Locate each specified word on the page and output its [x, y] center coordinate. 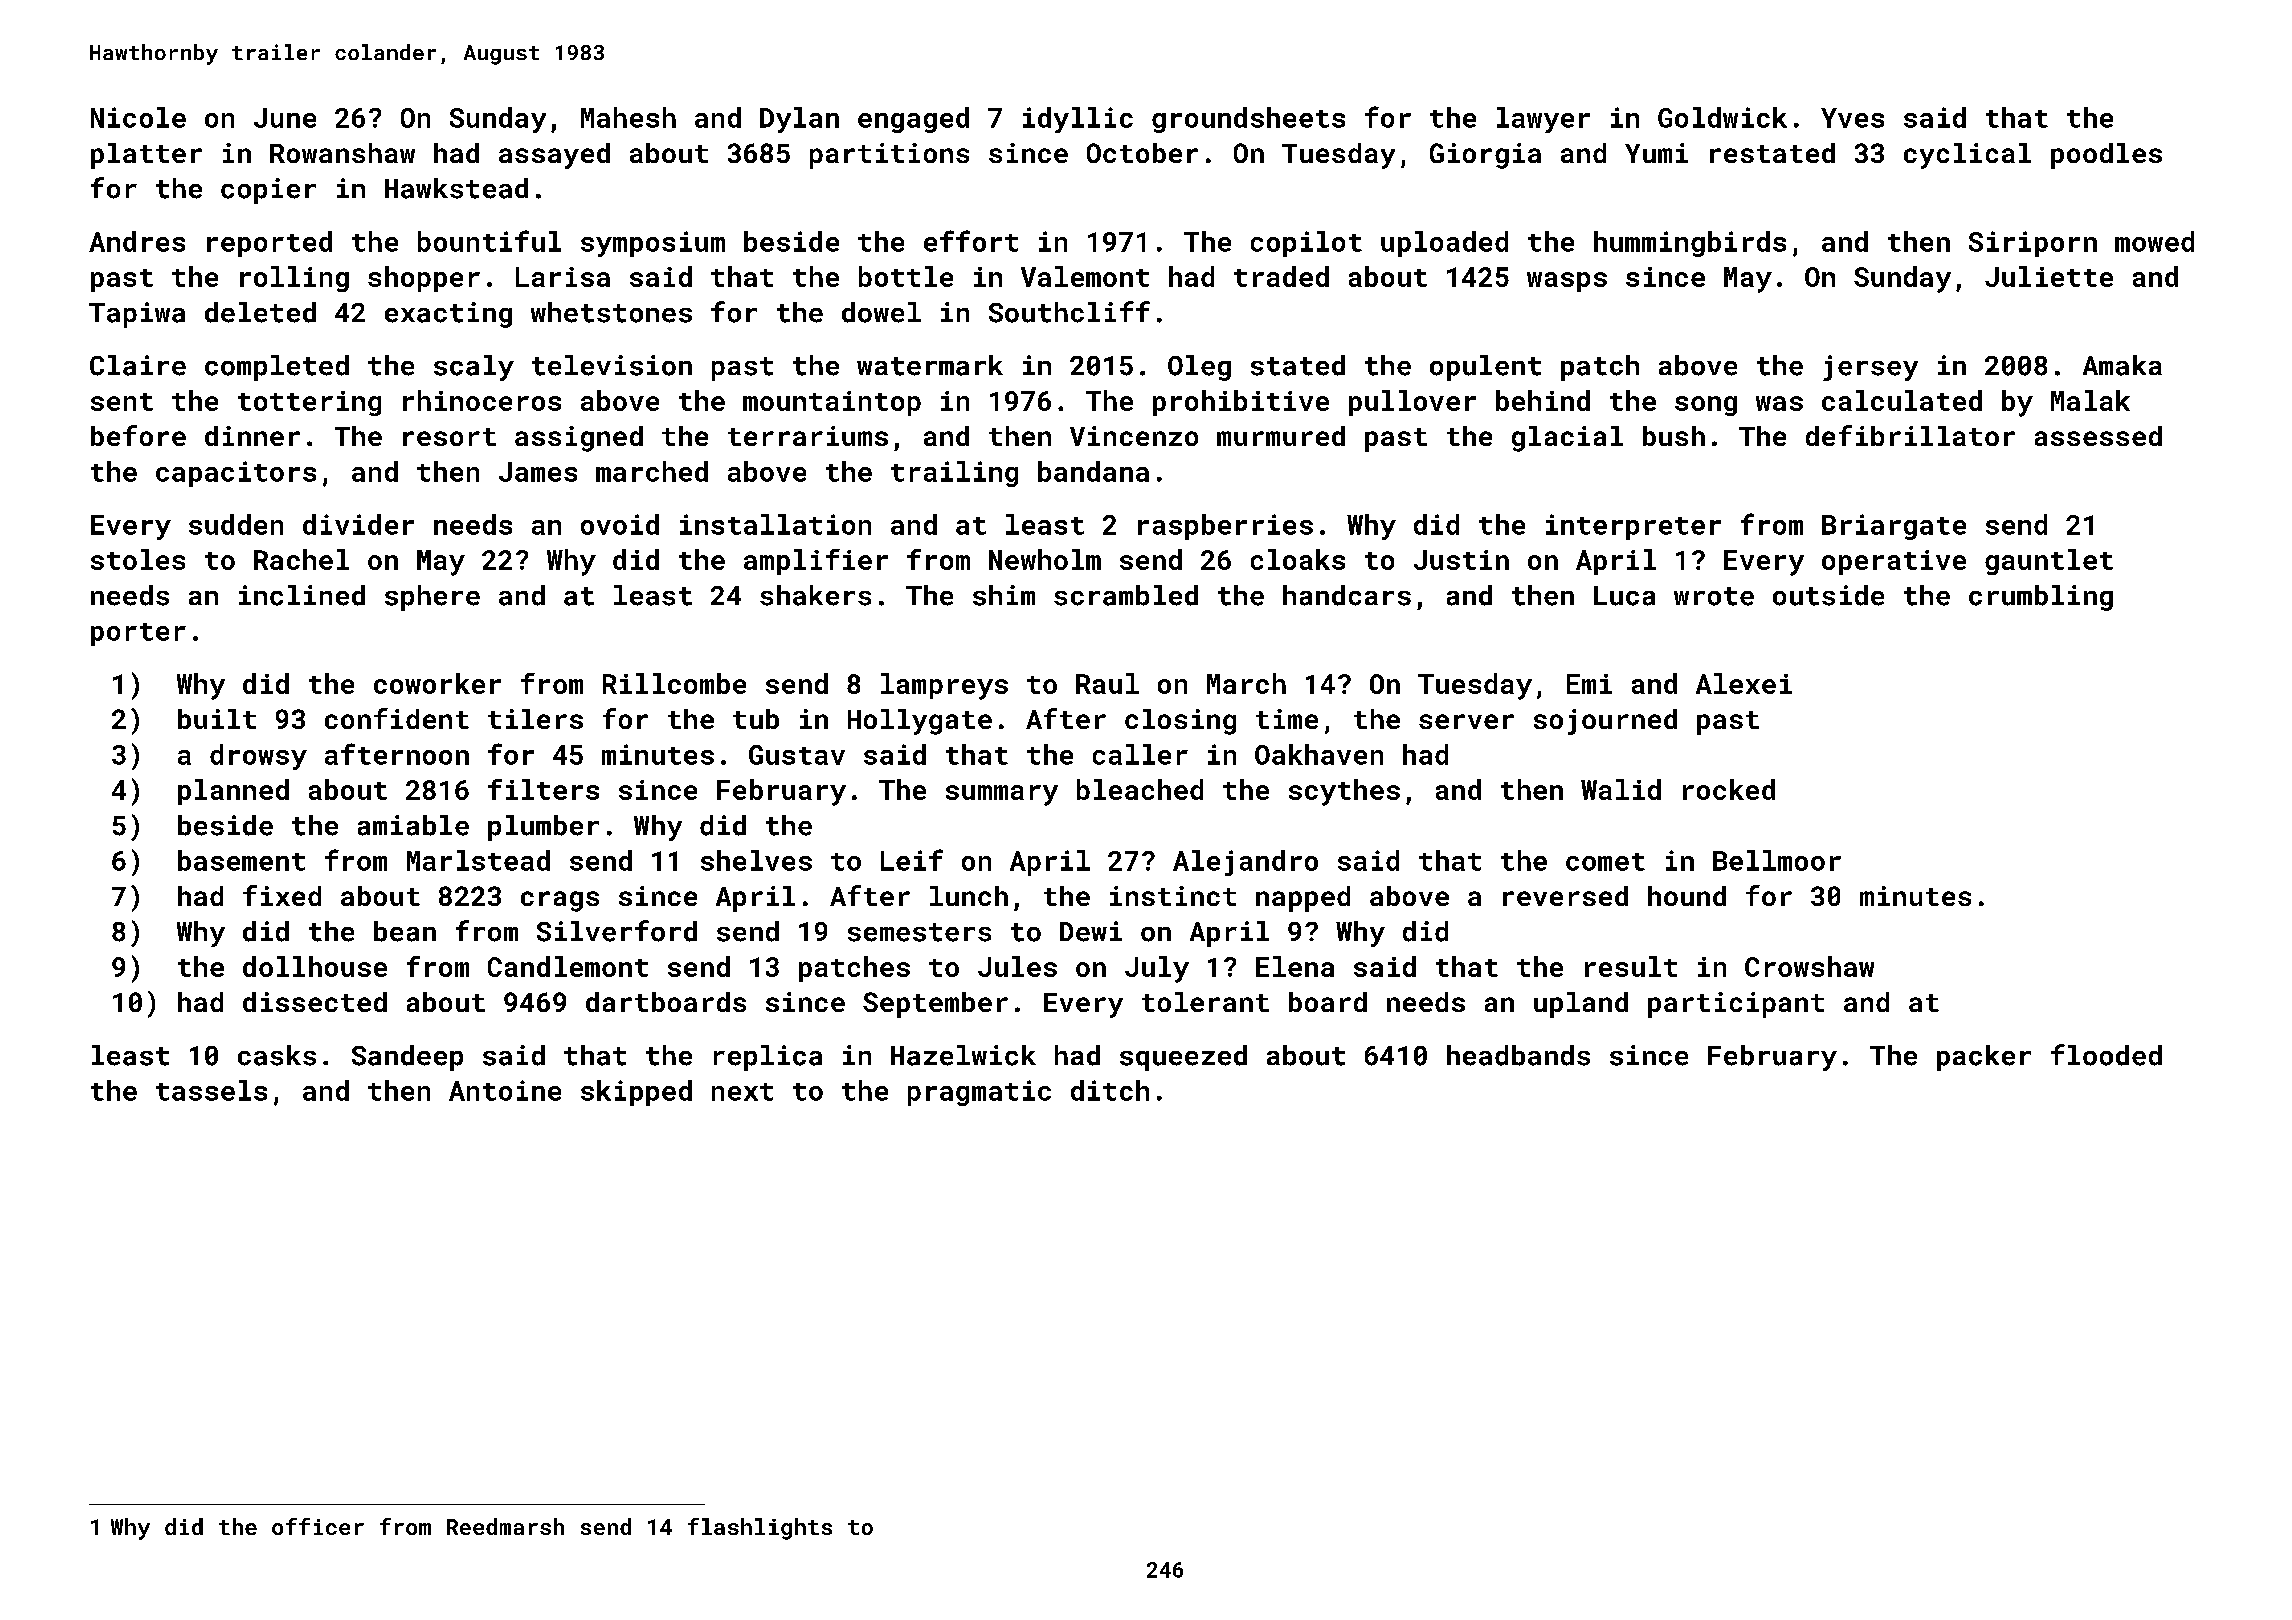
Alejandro [1245, 863]
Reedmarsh [505, 1526]
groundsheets [1248, 120]
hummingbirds [1690, 244]
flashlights [760, 1529]
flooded [2106, 1055]
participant [1736, 1005]
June [285, 118]
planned [233, 792]
